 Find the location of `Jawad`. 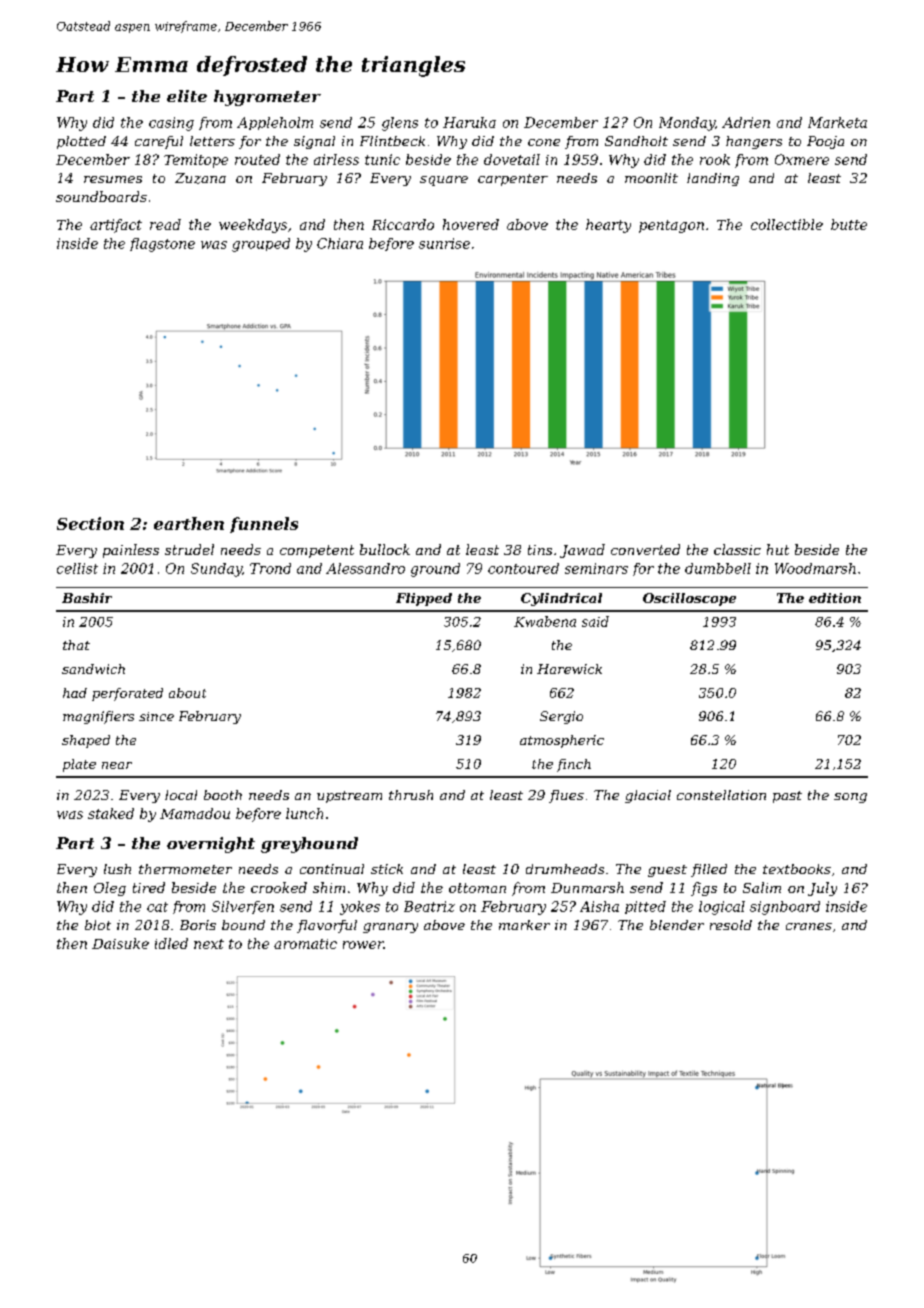

Jawad is located at coordinates (582, 551).
